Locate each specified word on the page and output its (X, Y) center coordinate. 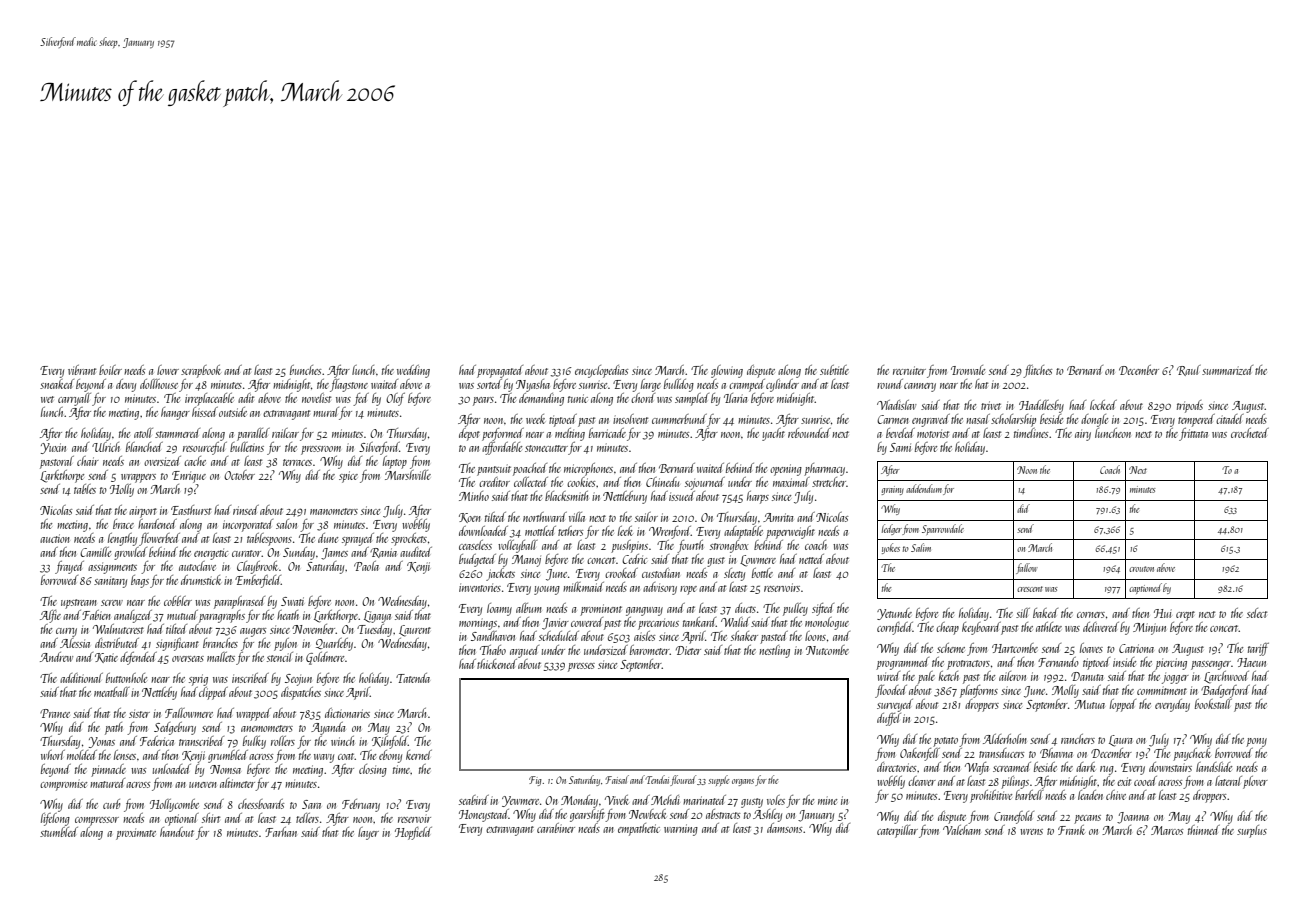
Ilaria (735, 398)
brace (123, 524)
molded (82, 755)
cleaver (922, 781)
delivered (1101, 627)
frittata (1193, 434)
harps (758, 497)
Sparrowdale (943, 529)
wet (47, 399)
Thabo (493, 650)
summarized (1227, 370)
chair (88, 461)
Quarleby (334, 644)
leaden (1090, 795)
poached (530, 469)
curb (111, 804)
